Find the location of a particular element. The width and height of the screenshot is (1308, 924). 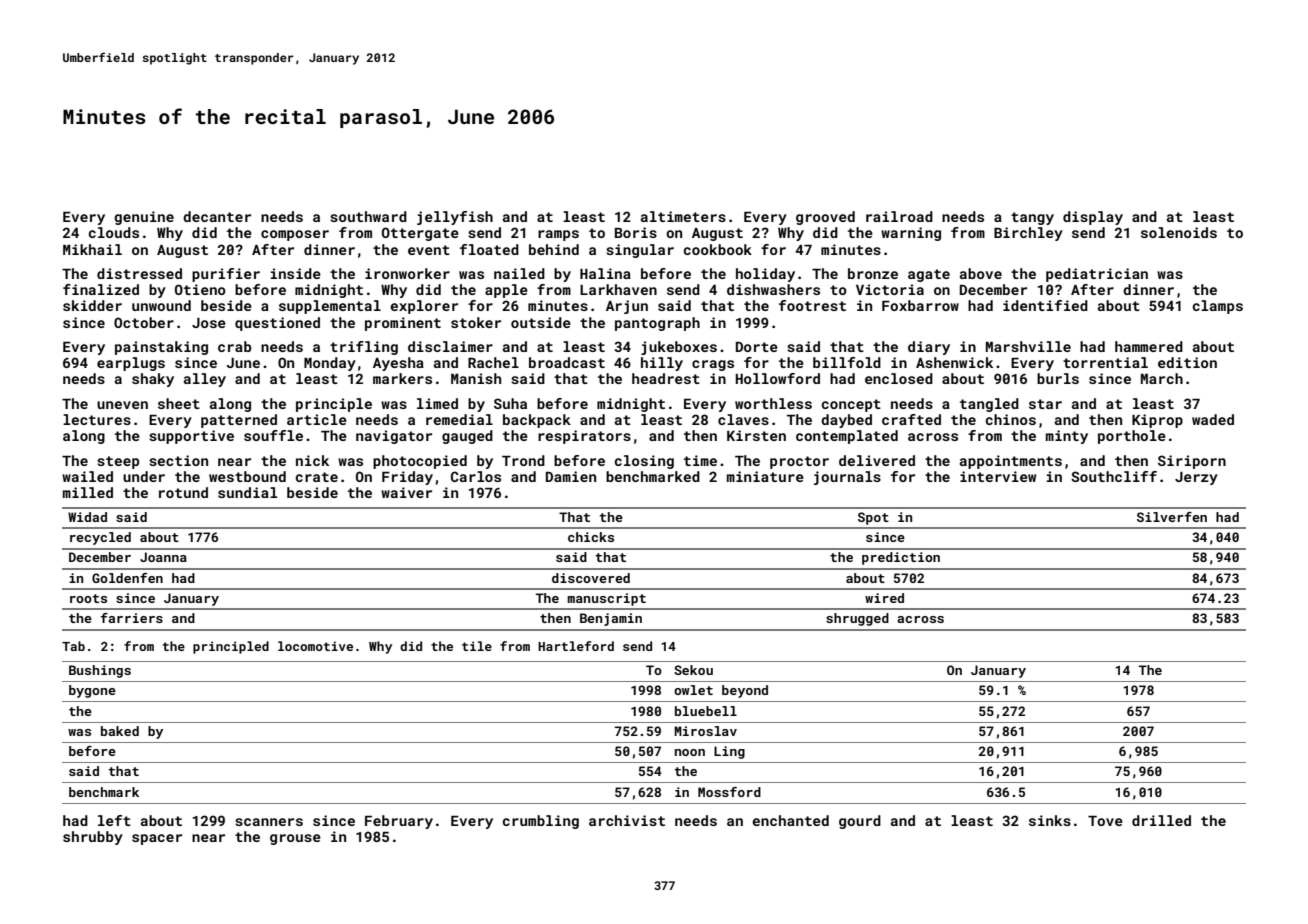

proctor is located at coordinates (799, 462).
